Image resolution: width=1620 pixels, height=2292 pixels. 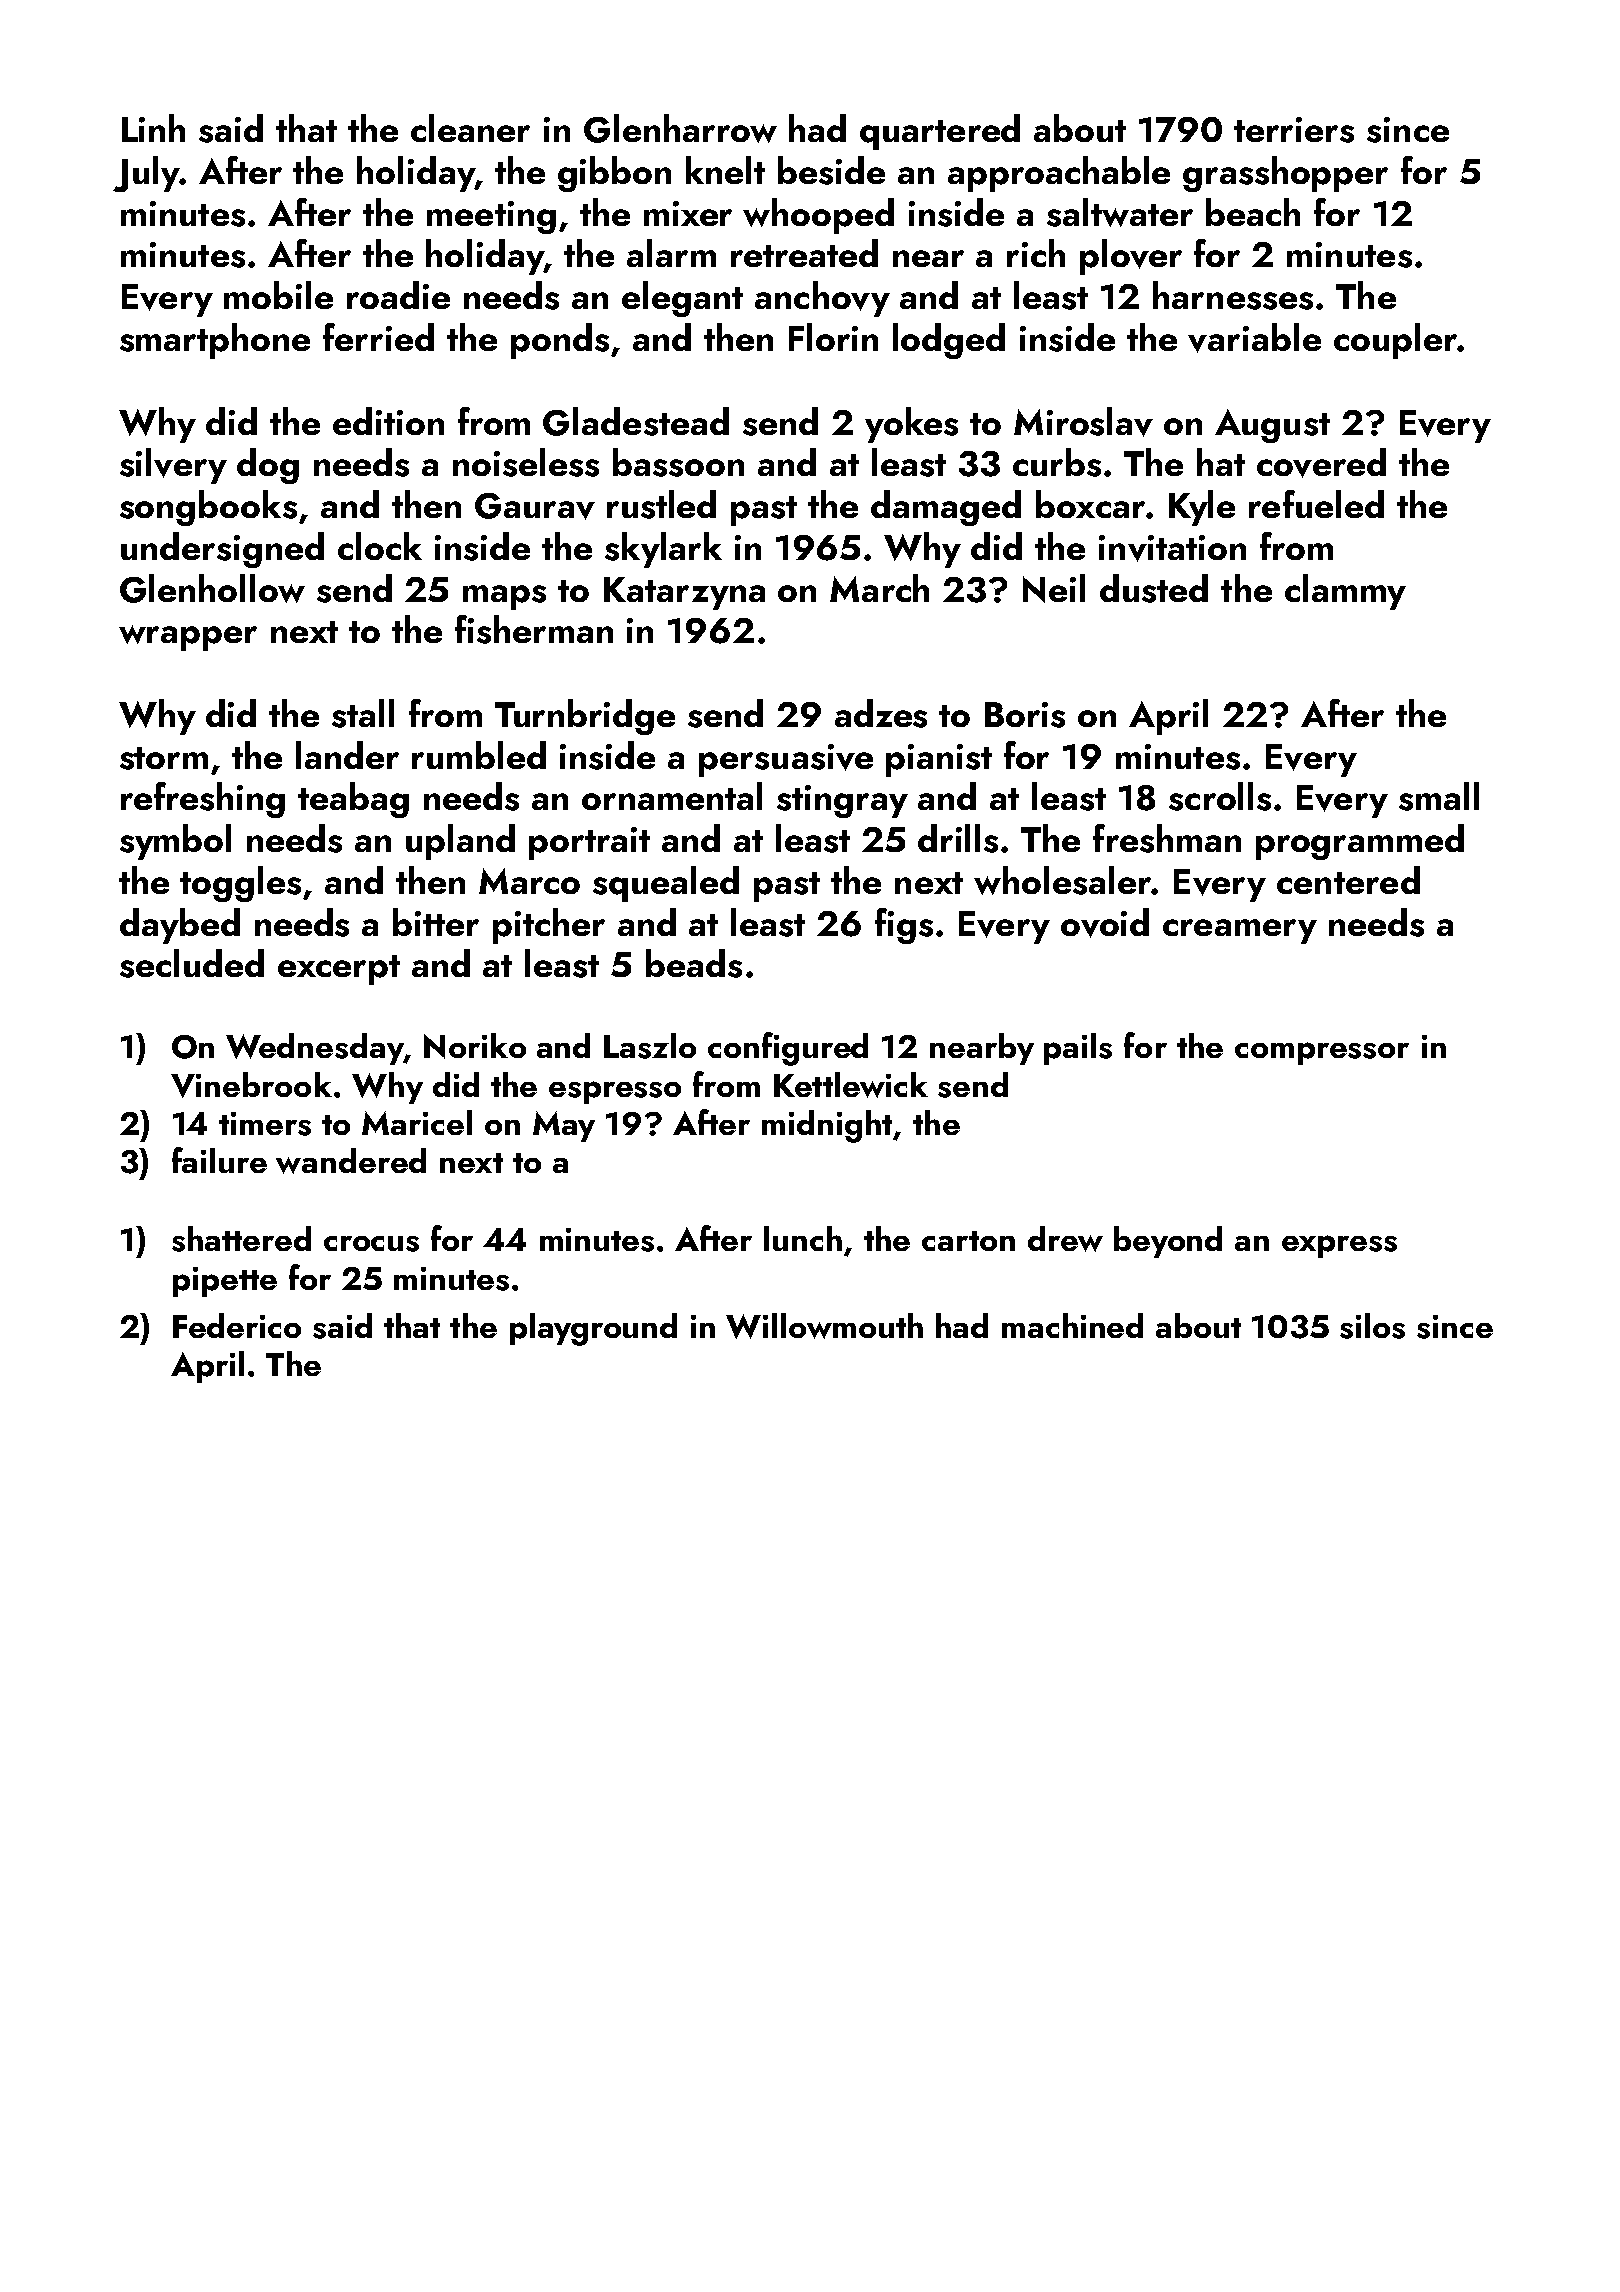 I want to click on terriers, so click(x=1294, y=130).
